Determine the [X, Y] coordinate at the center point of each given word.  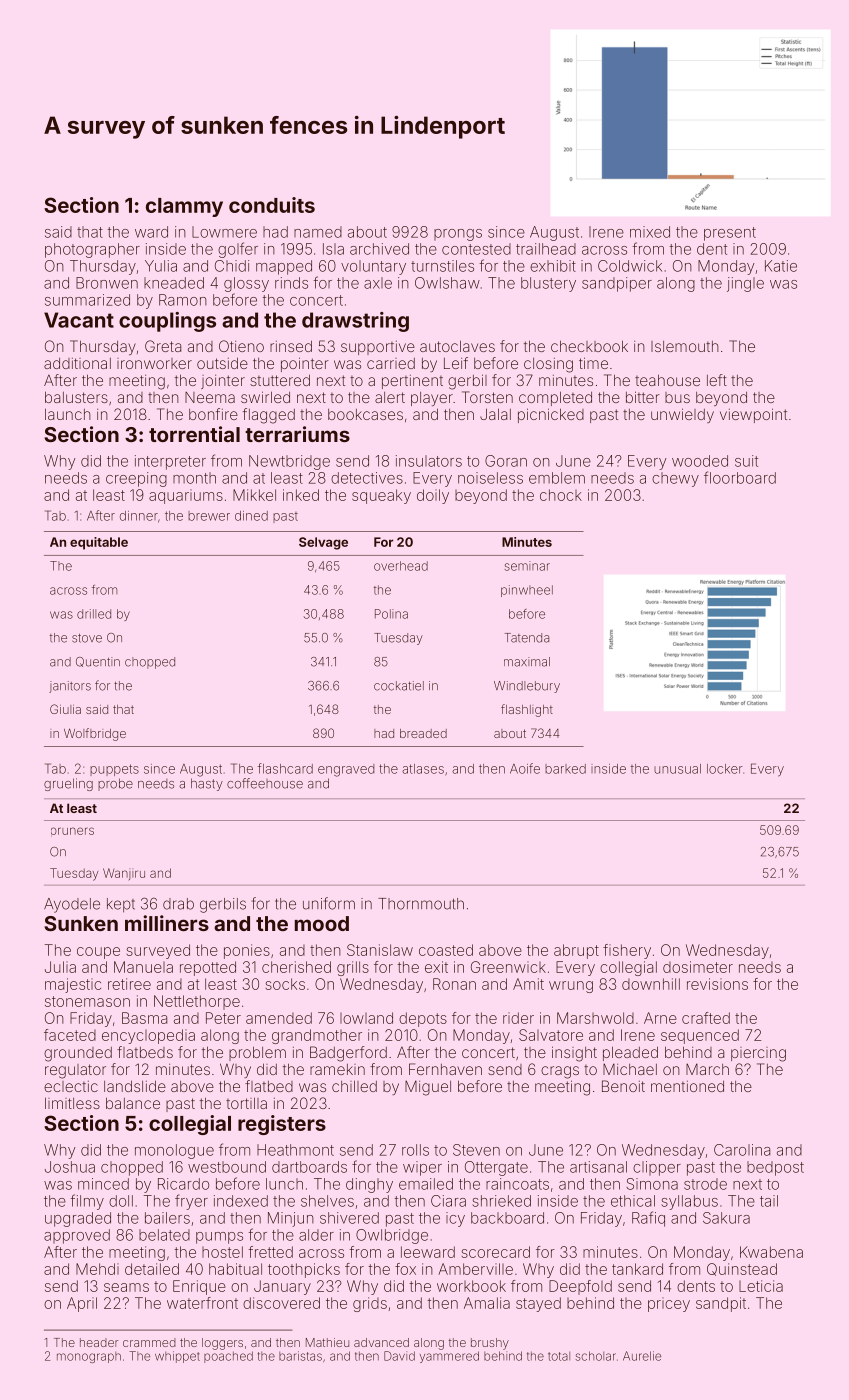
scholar [596, 1356]
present [730, 234]
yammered [449, 1357]
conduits [272, 205]
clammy [184, 207]
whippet [177, 1357]
